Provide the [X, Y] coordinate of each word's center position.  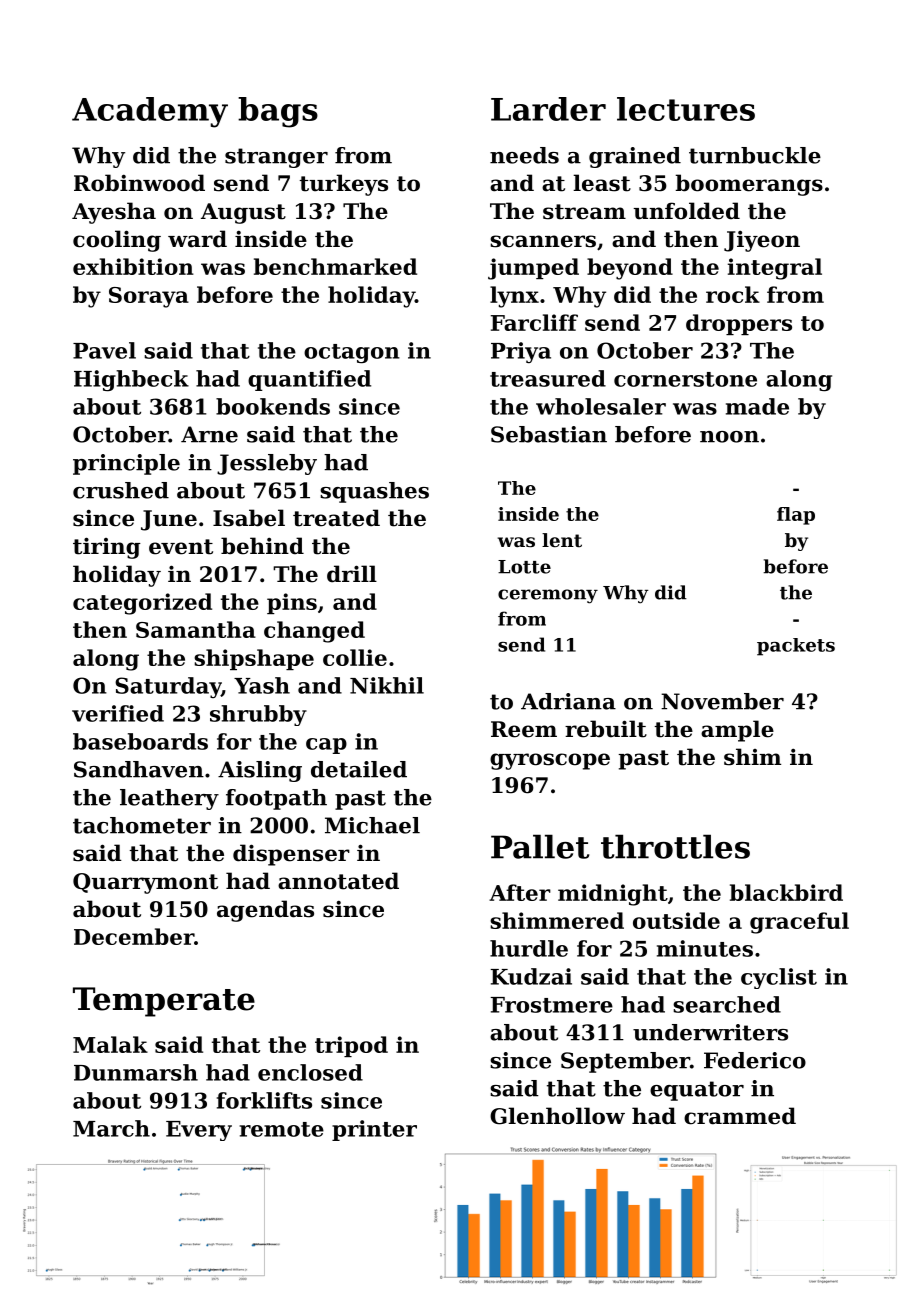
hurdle [529, 948]
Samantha [196, 629]
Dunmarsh [136, 1072]
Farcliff [534, 322]
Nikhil [387, 685]
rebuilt [606, 729]
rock [733, 294]
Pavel [104, 350]
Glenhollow [557, 1116]
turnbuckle [755, 155]
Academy [150, 112]
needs [524, 155]
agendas [265, 911]
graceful [799, 923]
